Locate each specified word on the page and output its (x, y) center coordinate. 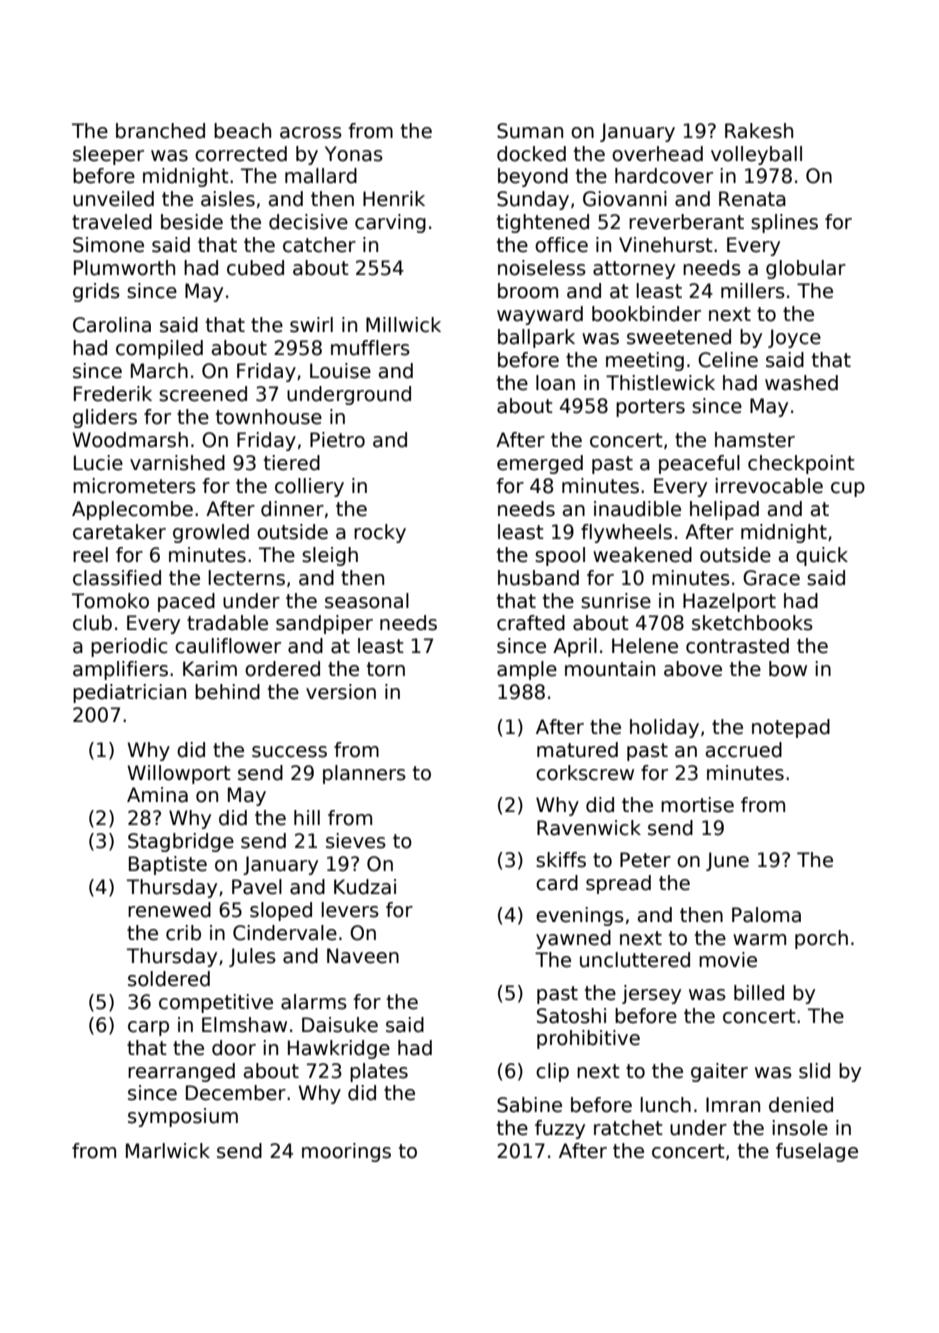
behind (227, 692)
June (727, 861)
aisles (228, 199)
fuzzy (560, 1129)
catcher (319, 245)
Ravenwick (589, 828)
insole (800, 1128)
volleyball (756, 155)
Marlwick (168, 1151)
